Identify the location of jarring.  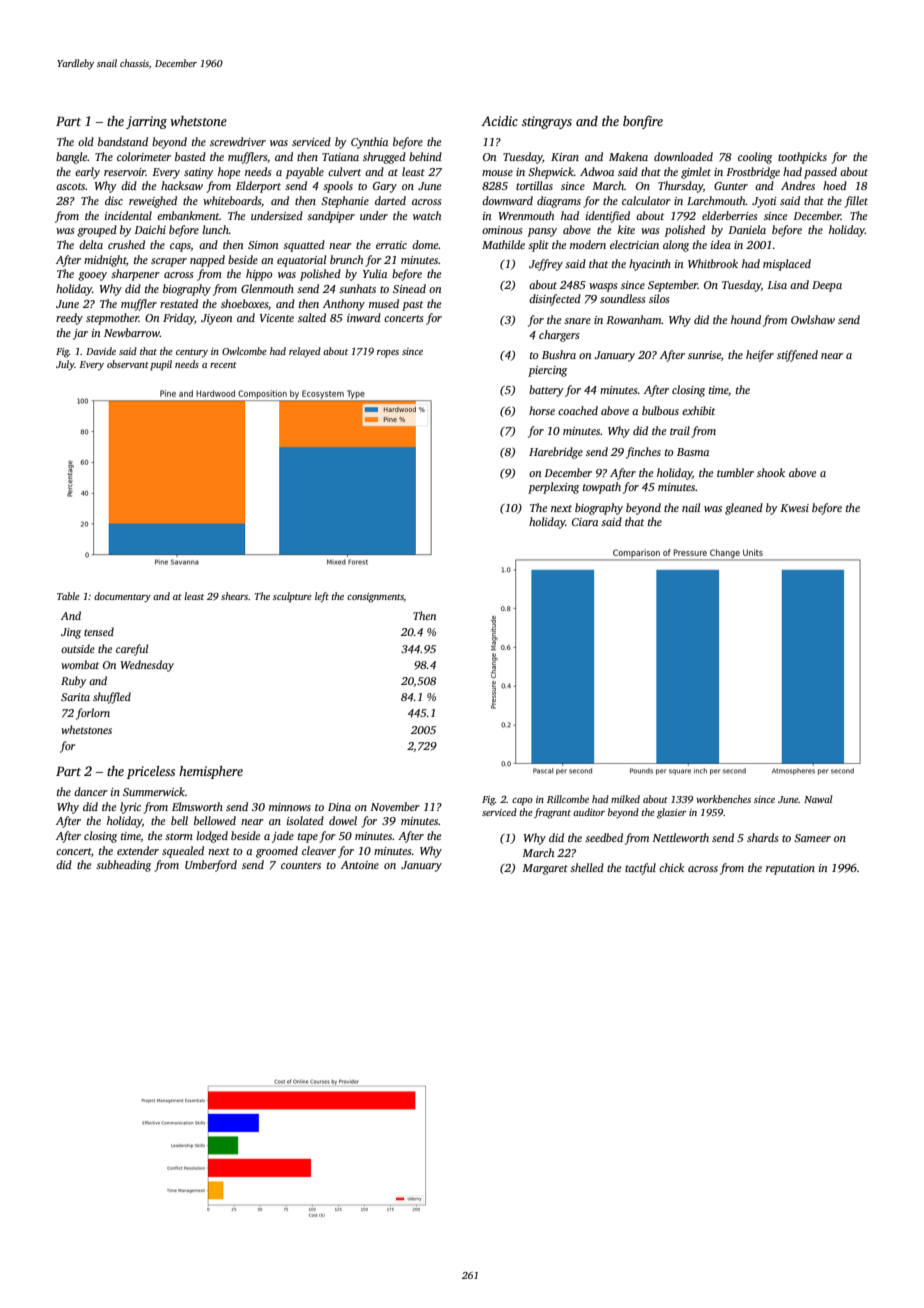
(146, 122).
